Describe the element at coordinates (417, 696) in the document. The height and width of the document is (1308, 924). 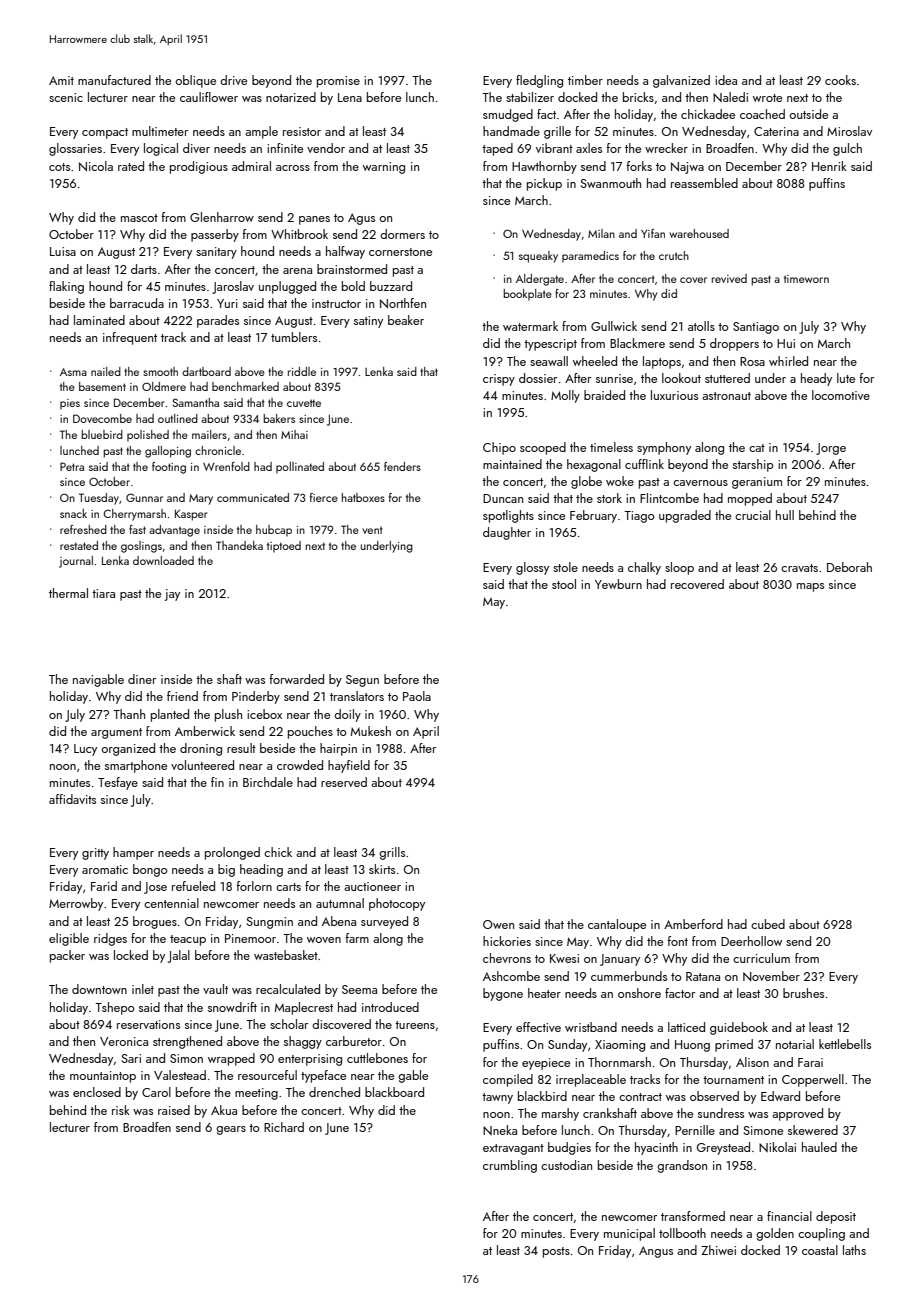
I see `Paola` at that location.
